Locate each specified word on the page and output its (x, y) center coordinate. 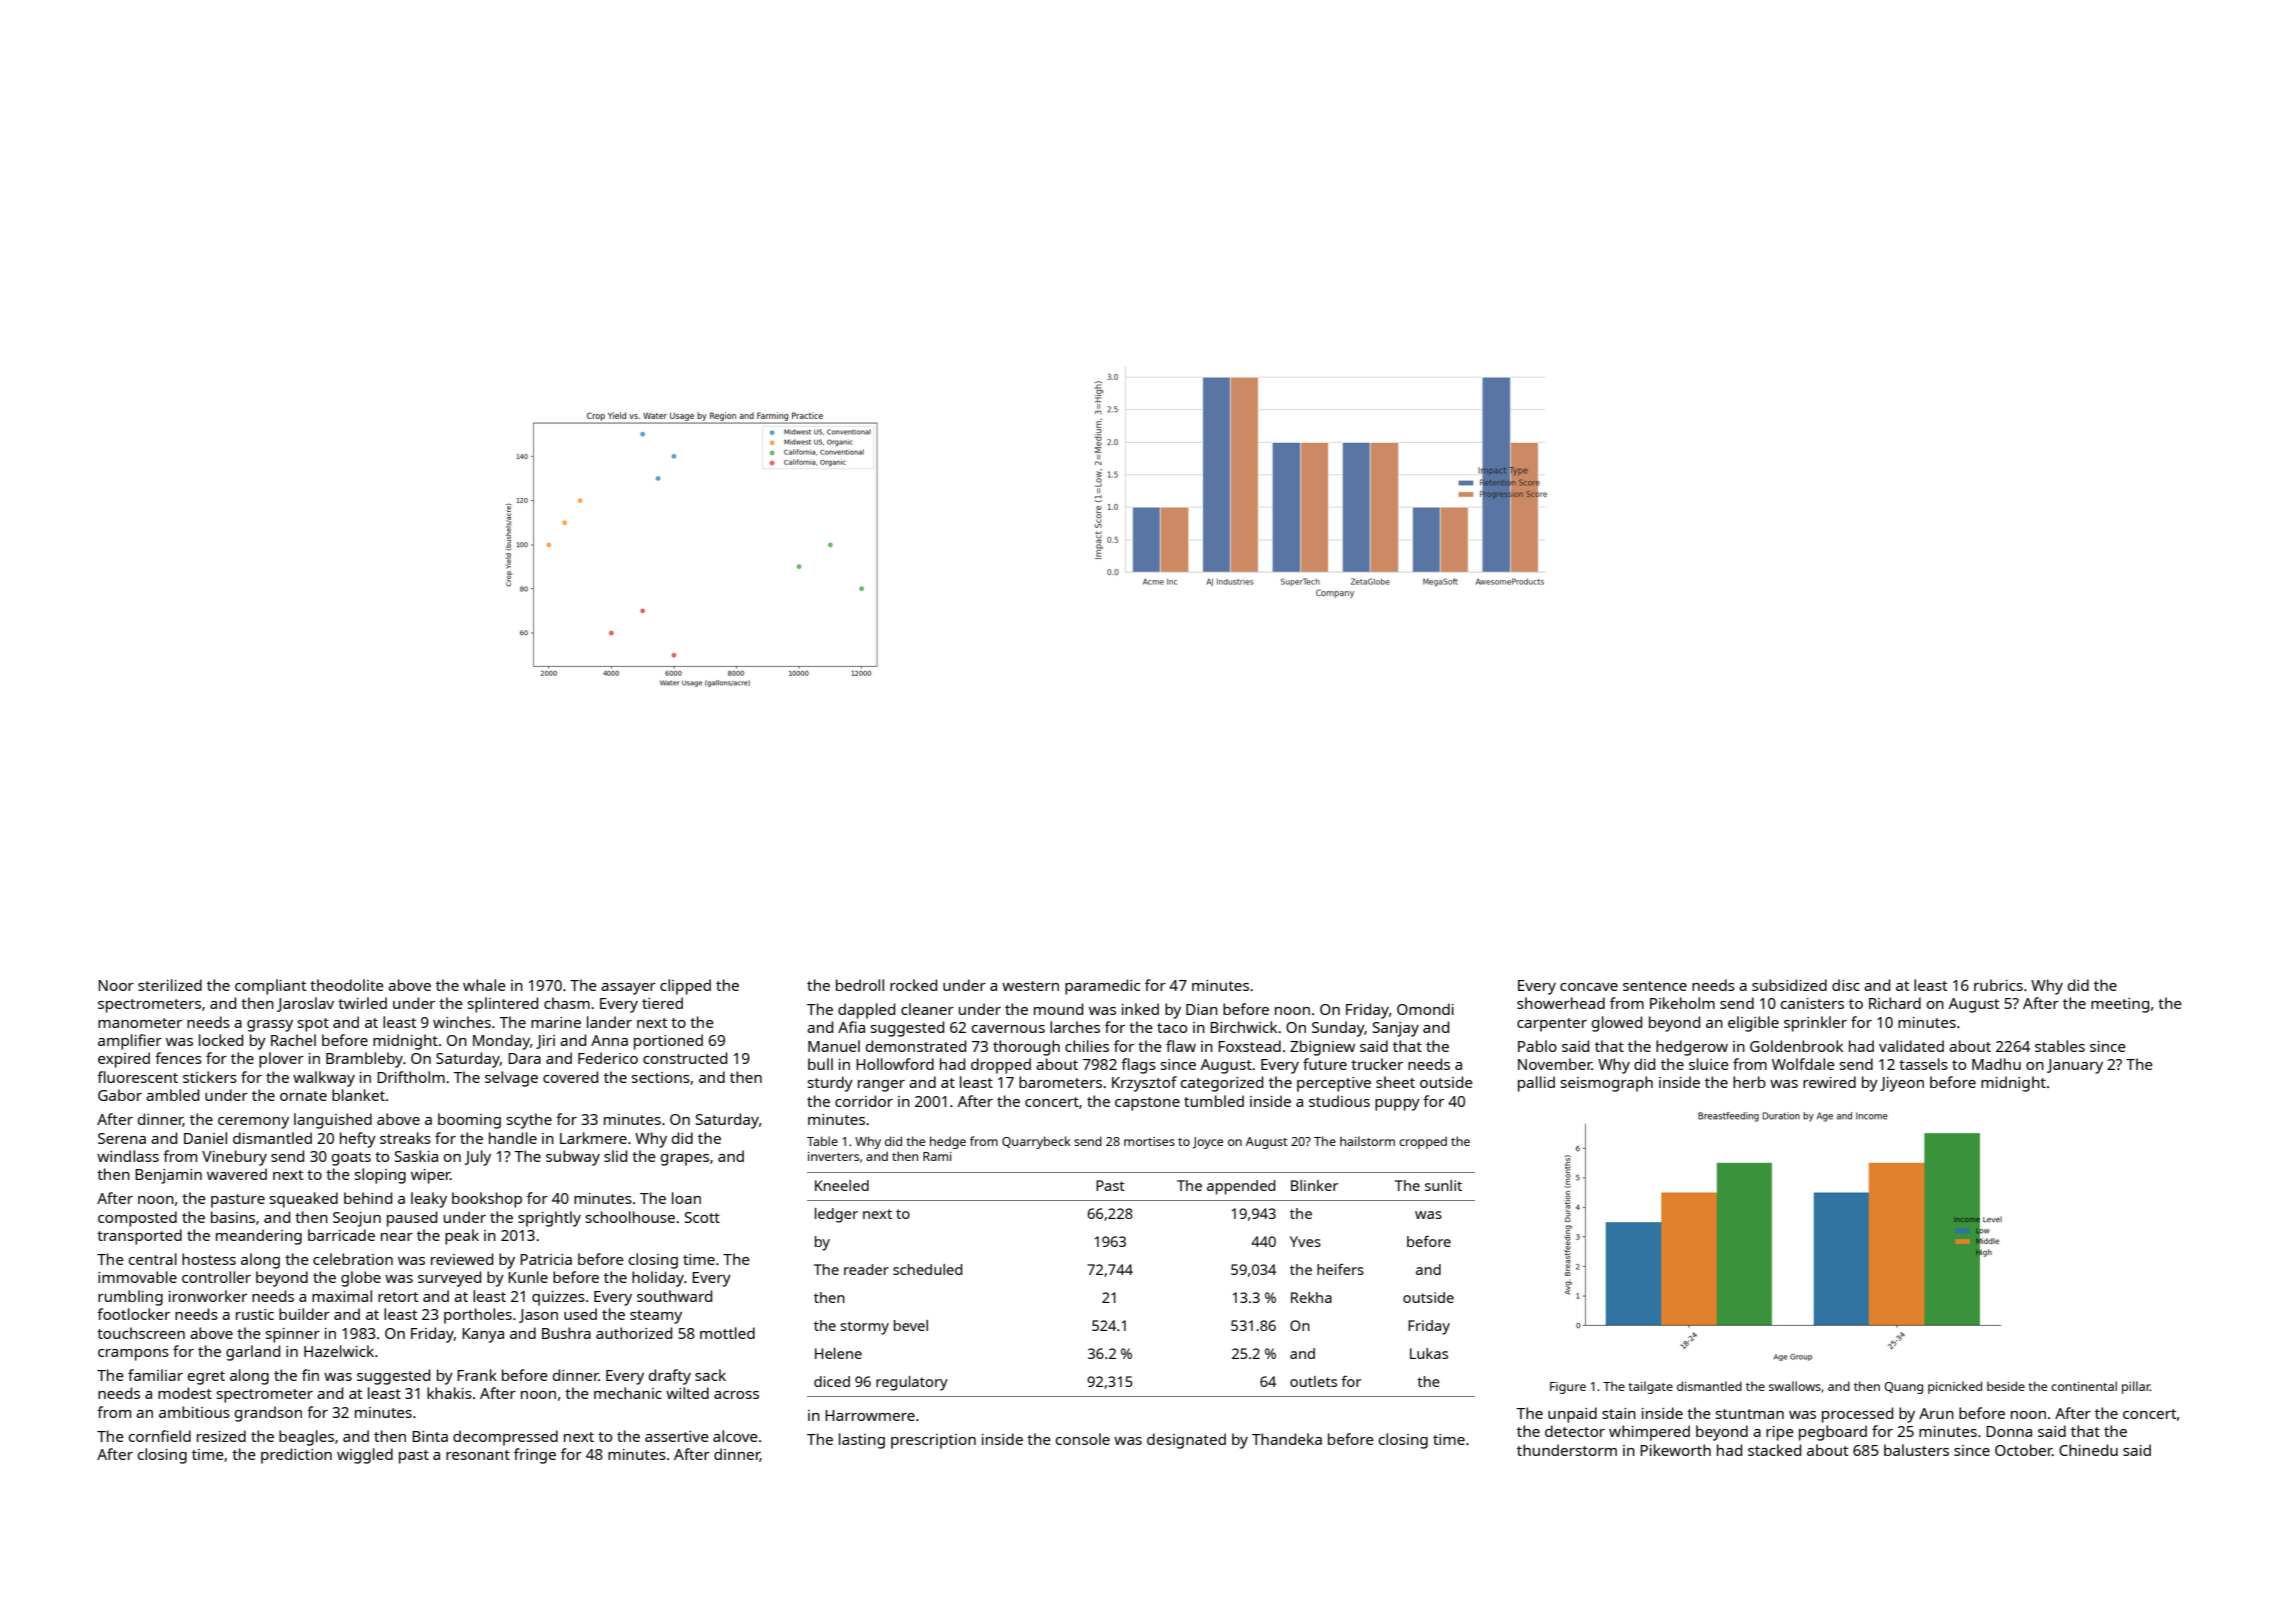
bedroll (860, 985)
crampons (133, 1355)
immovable (137, 1277)
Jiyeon (1902, 1084)
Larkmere (593, 1138)
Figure (1568, 1388)
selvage (511, 1079)
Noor (116, 985)
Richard (1895, 1003)
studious (1339, 1101)
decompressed (505, 1438)
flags (1138, 1066)
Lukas (1429, 1353)
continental (2084, 1386)
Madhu (1996, 1064)
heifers (1340, 1269)
